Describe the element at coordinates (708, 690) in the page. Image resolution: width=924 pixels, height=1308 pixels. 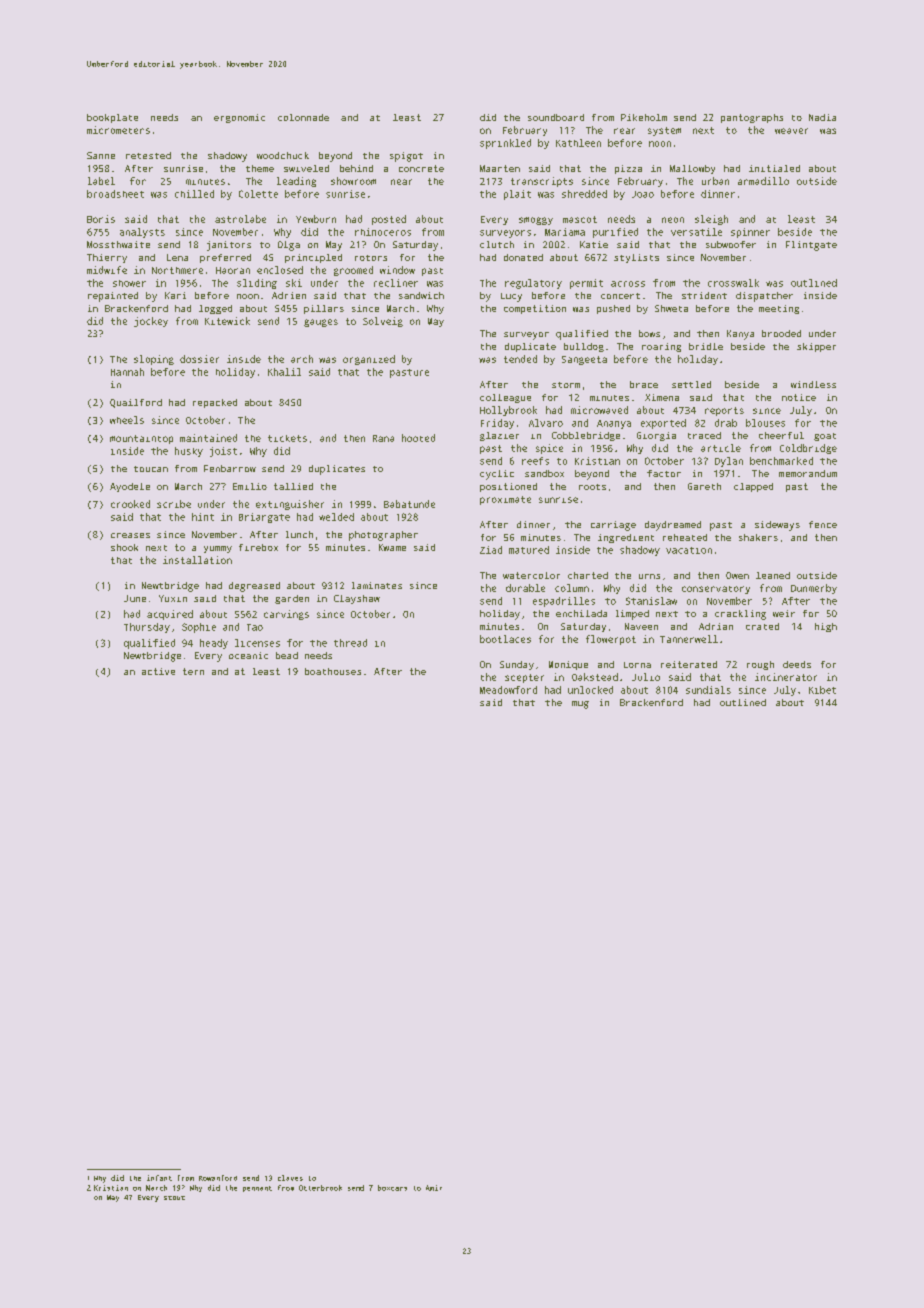
I see `sundials` at that location.
